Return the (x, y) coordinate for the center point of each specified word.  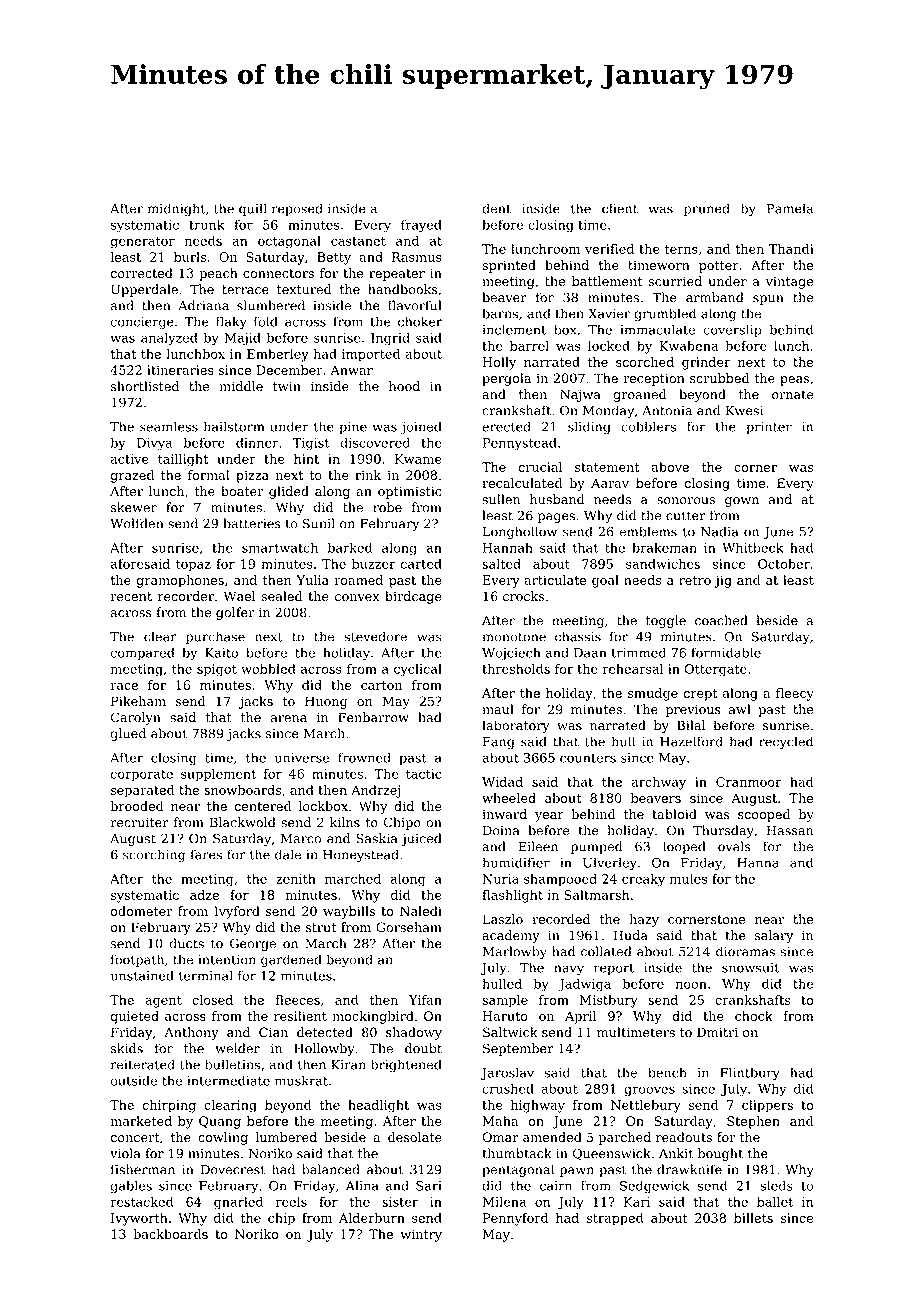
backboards (170, 1234)
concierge (142, 323)
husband (557, 499)
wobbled (268, 669)
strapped (615, 1219)
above (670, 467)
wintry (421, 1235)
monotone (514, 637)
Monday (608, 411)
